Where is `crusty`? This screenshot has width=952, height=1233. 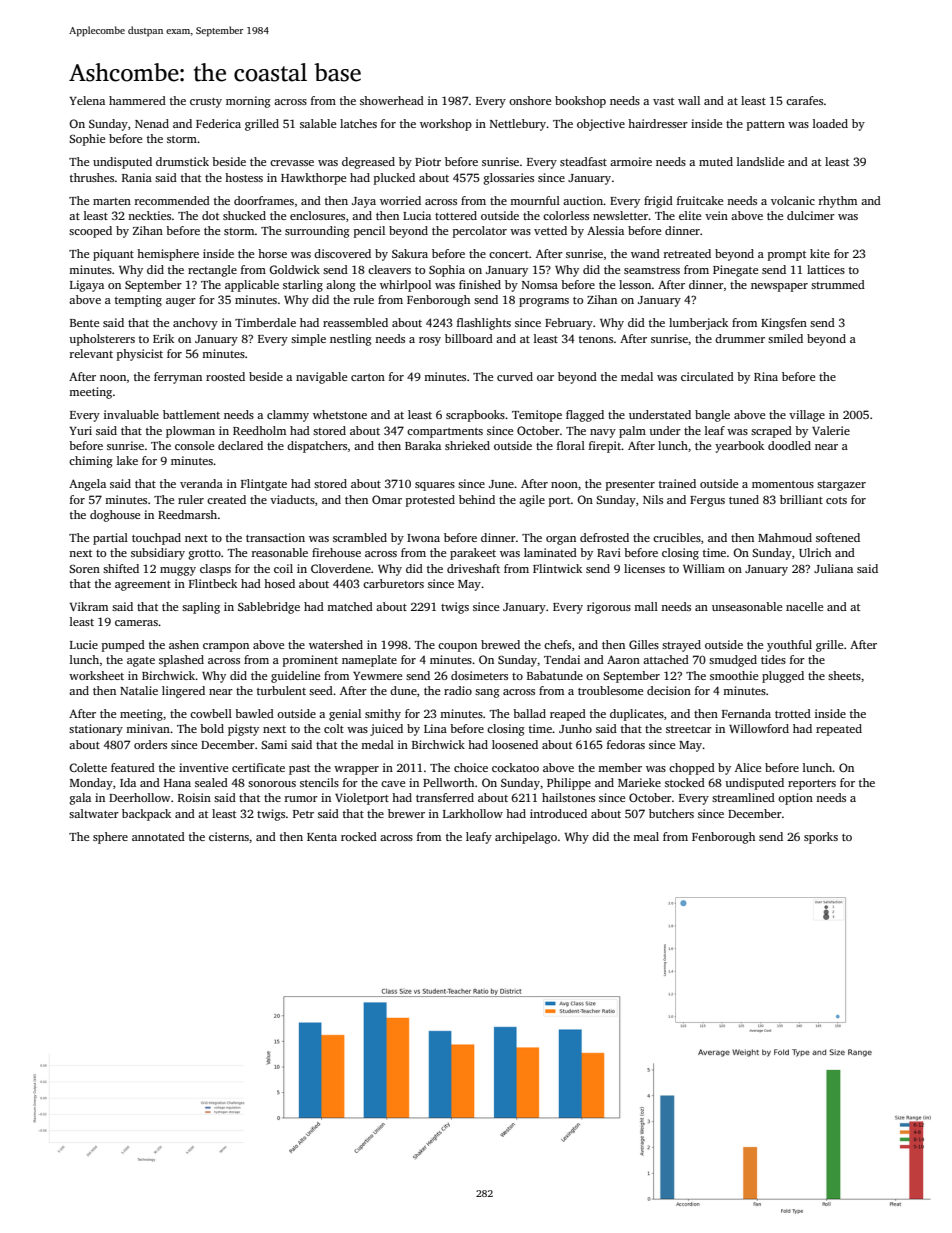
crusty is located at coordinates (206, 103).
